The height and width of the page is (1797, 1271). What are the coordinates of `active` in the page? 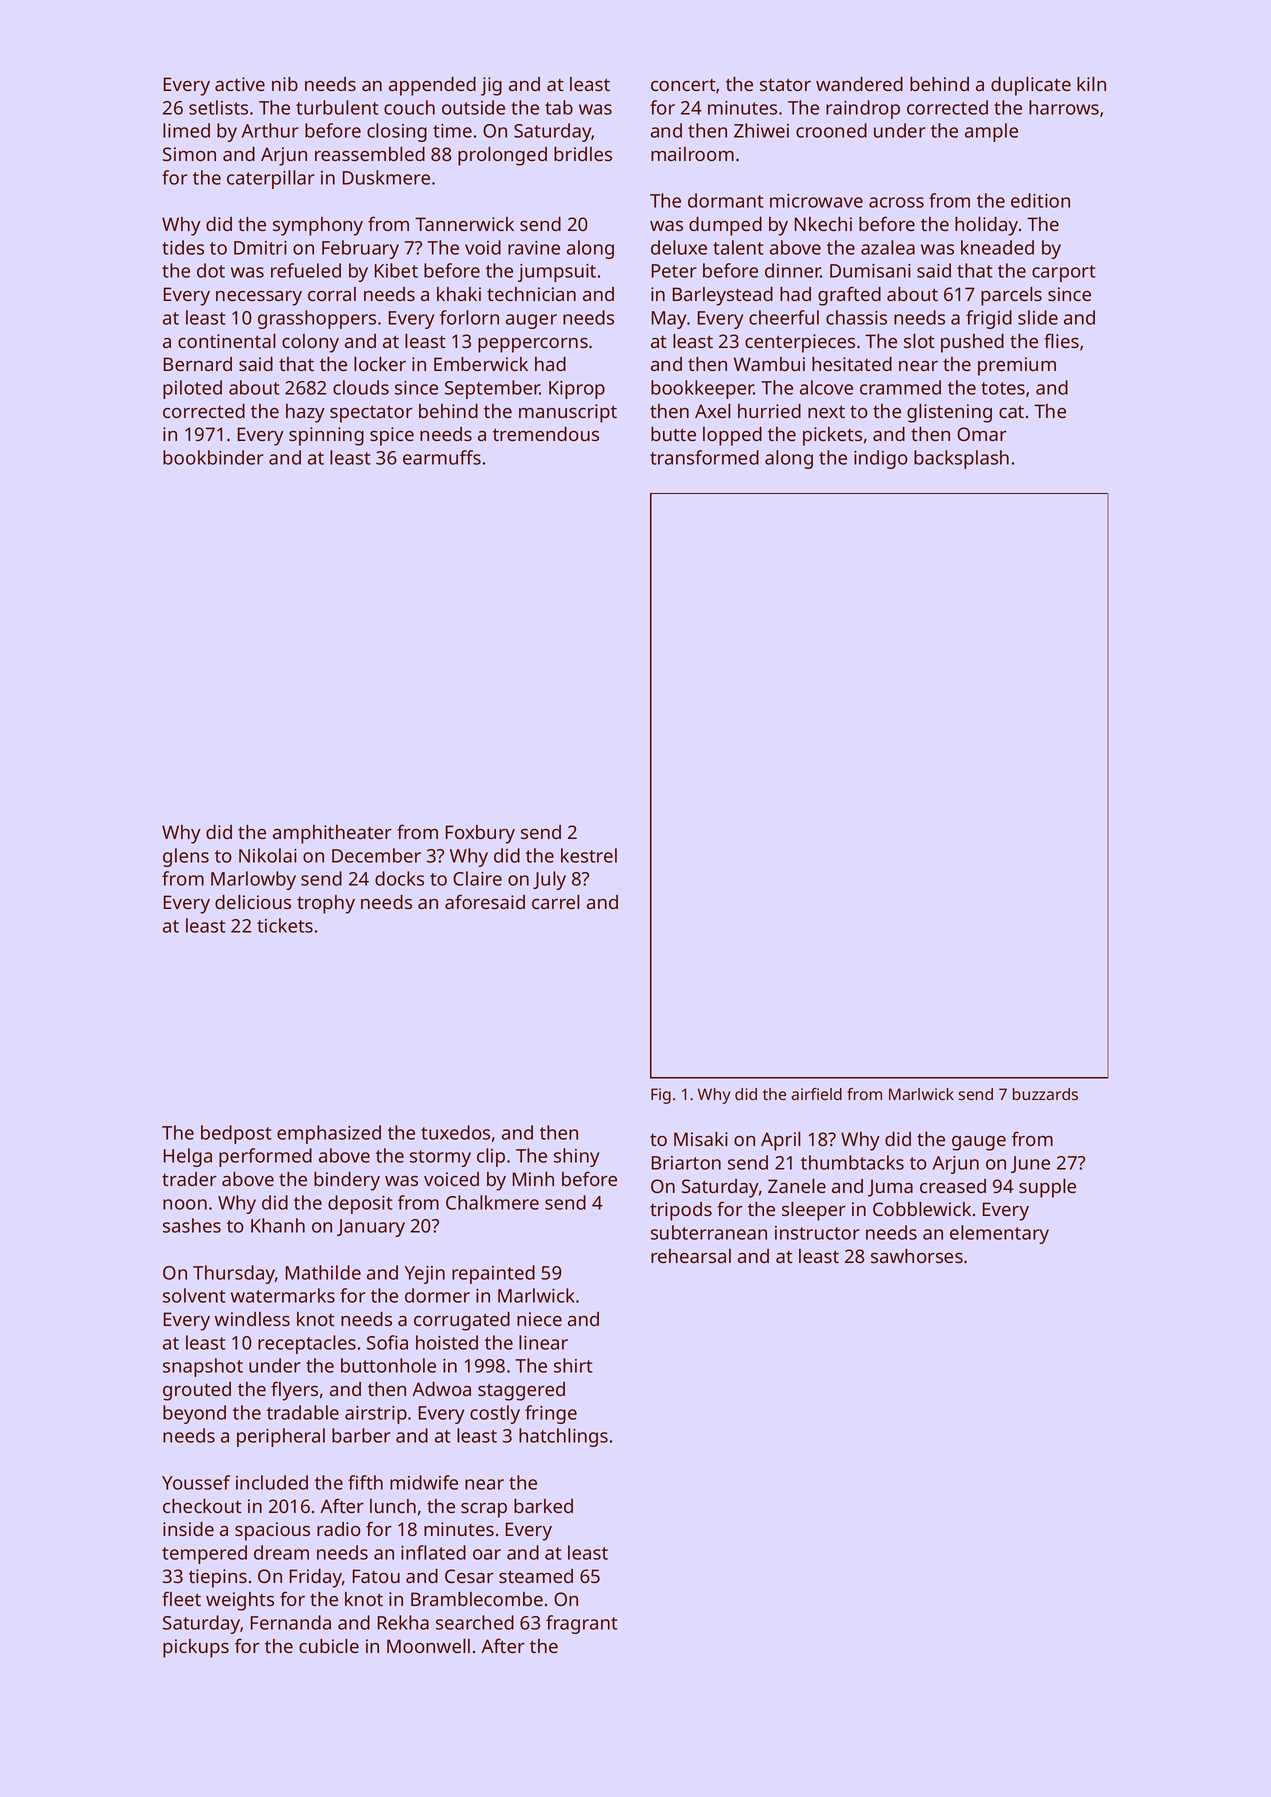 It's located at (240, 84).
